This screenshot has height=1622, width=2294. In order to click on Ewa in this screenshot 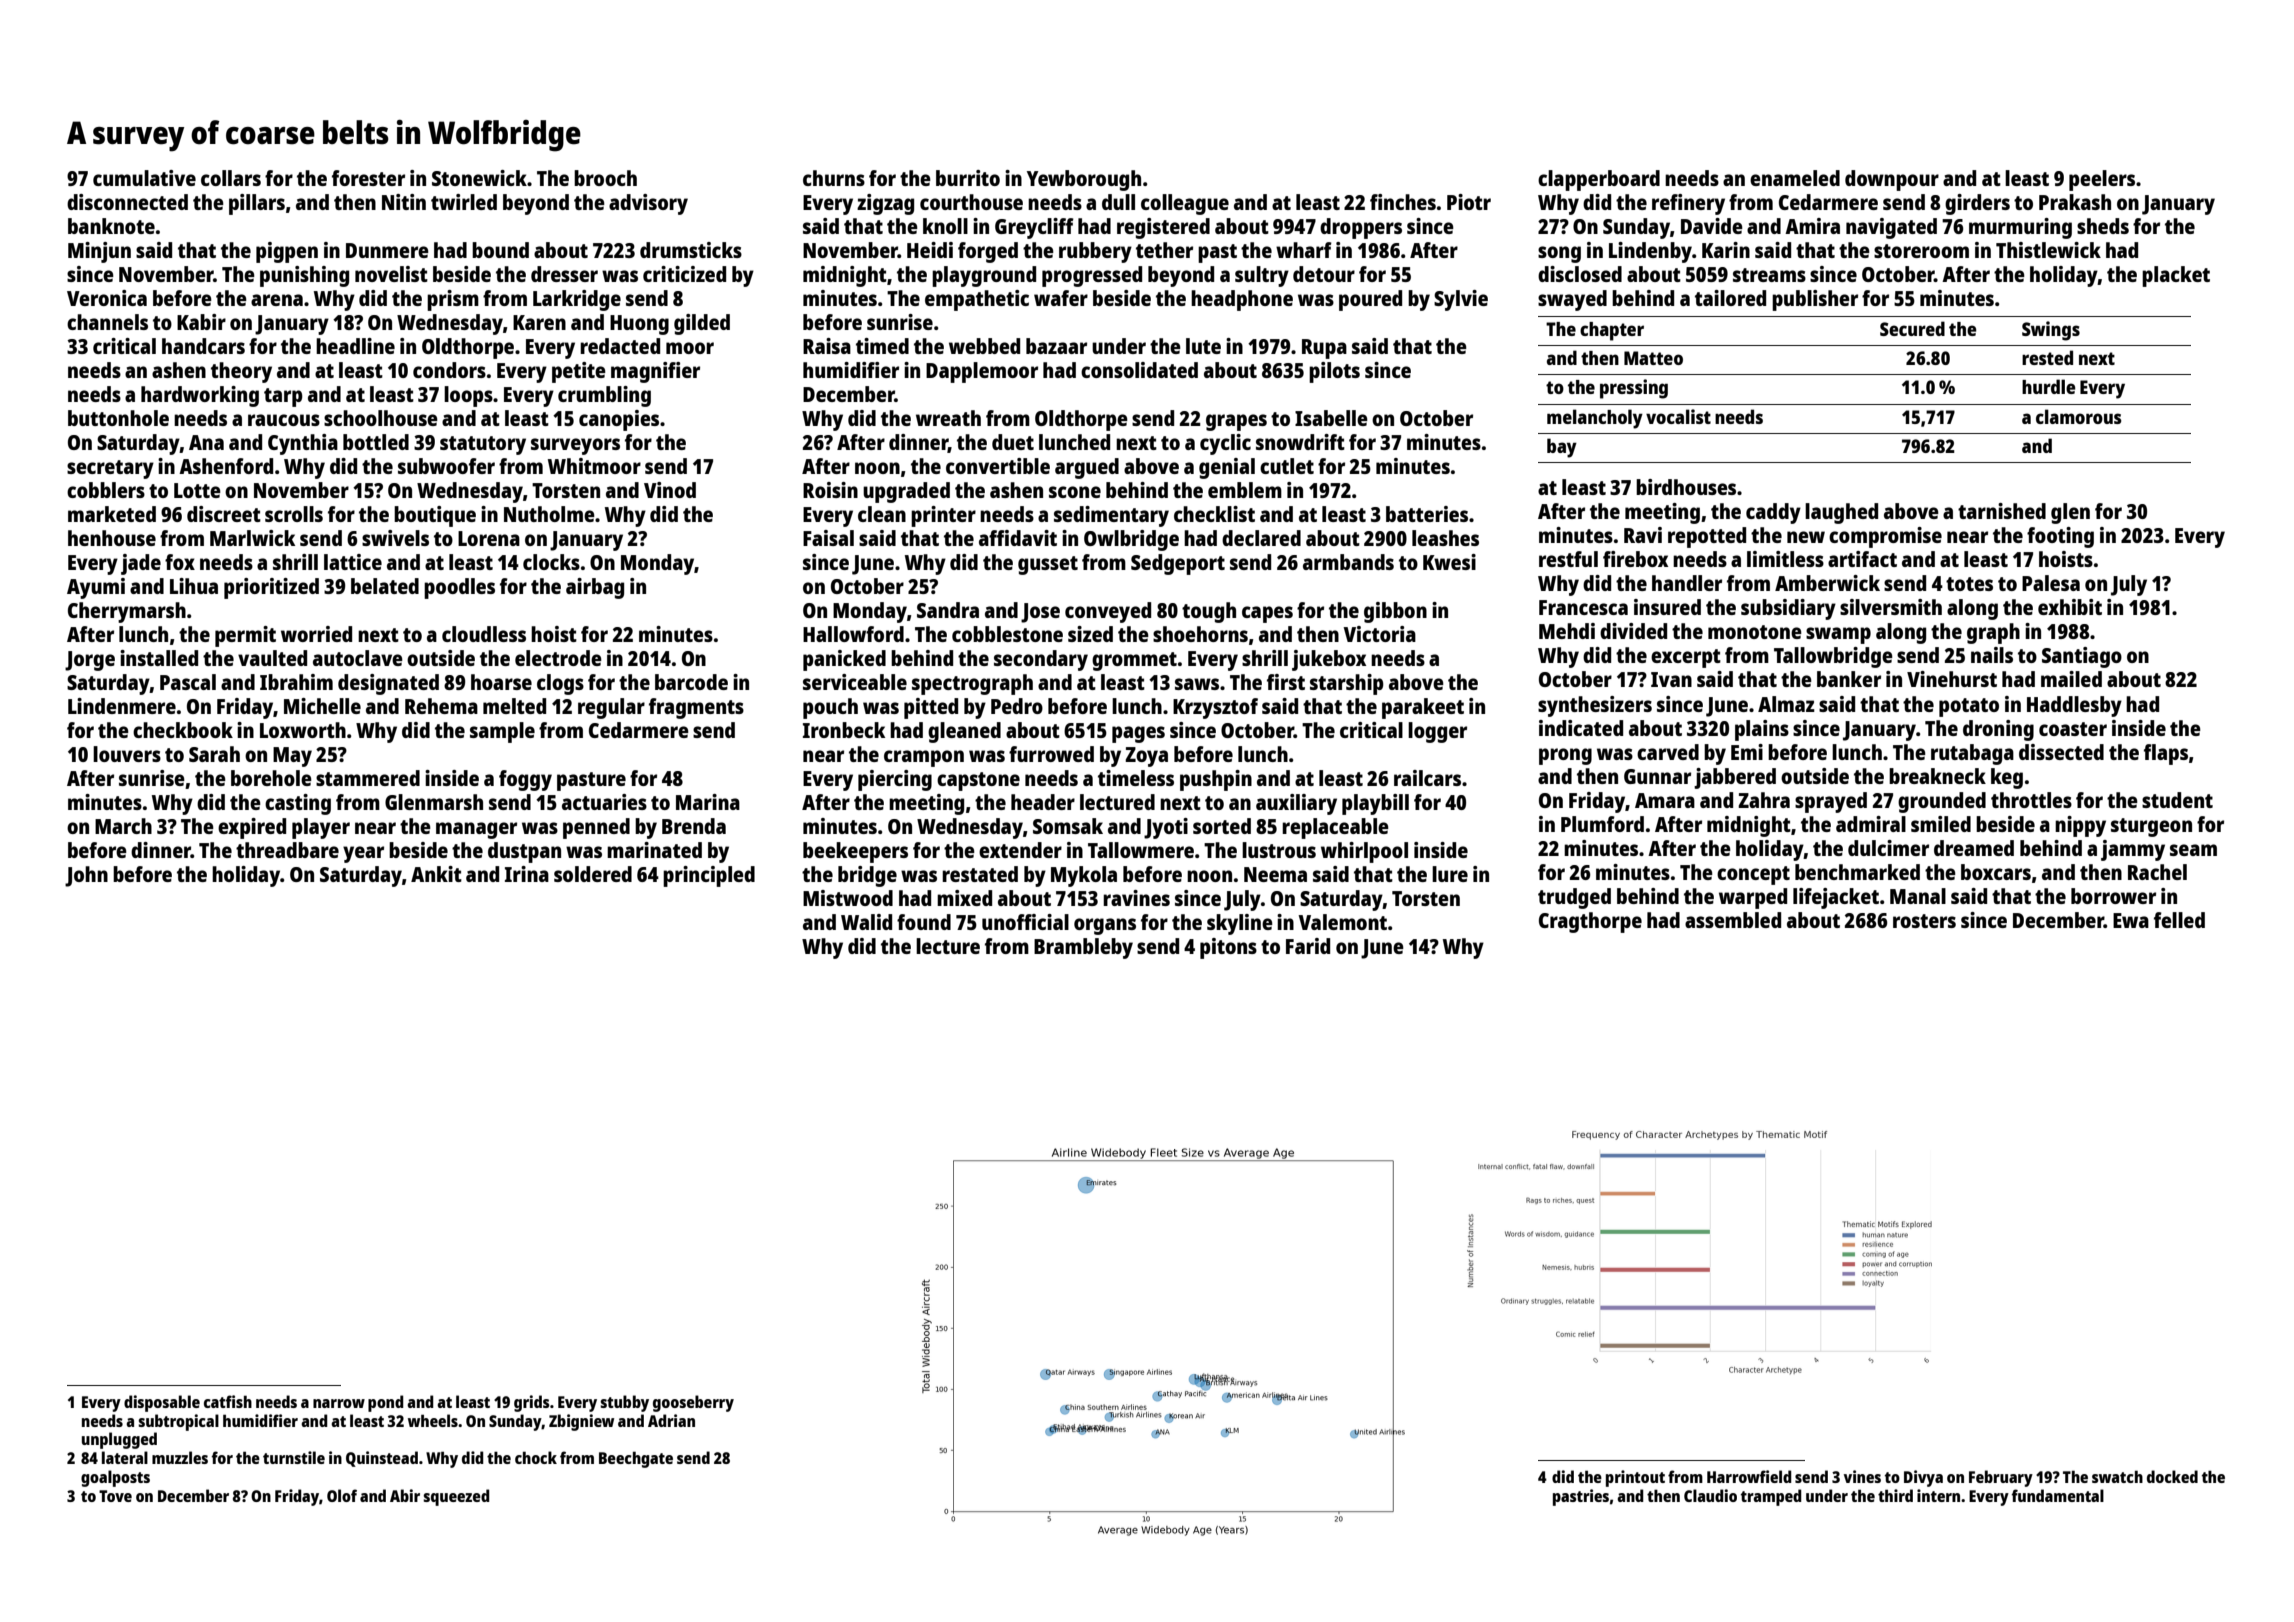, I will do `click(2131, 920)`.
